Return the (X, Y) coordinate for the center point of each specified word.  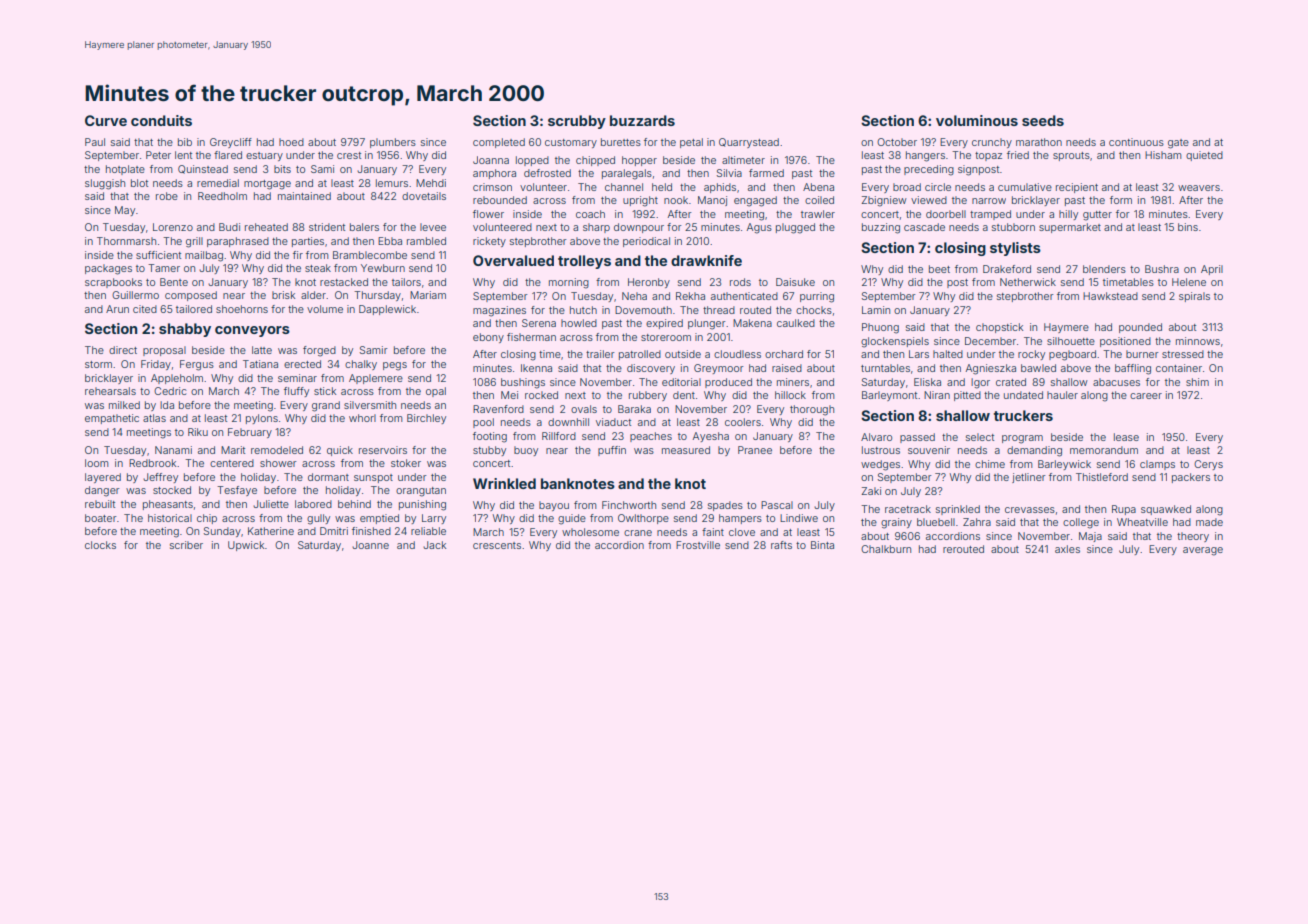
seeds (1043, 120)
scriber (186, 545)
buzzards (642, 120)
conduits (161, 120)
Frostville (698, 545)
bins (1188, 227)
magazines (499, 311)
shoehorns (242, 309)
